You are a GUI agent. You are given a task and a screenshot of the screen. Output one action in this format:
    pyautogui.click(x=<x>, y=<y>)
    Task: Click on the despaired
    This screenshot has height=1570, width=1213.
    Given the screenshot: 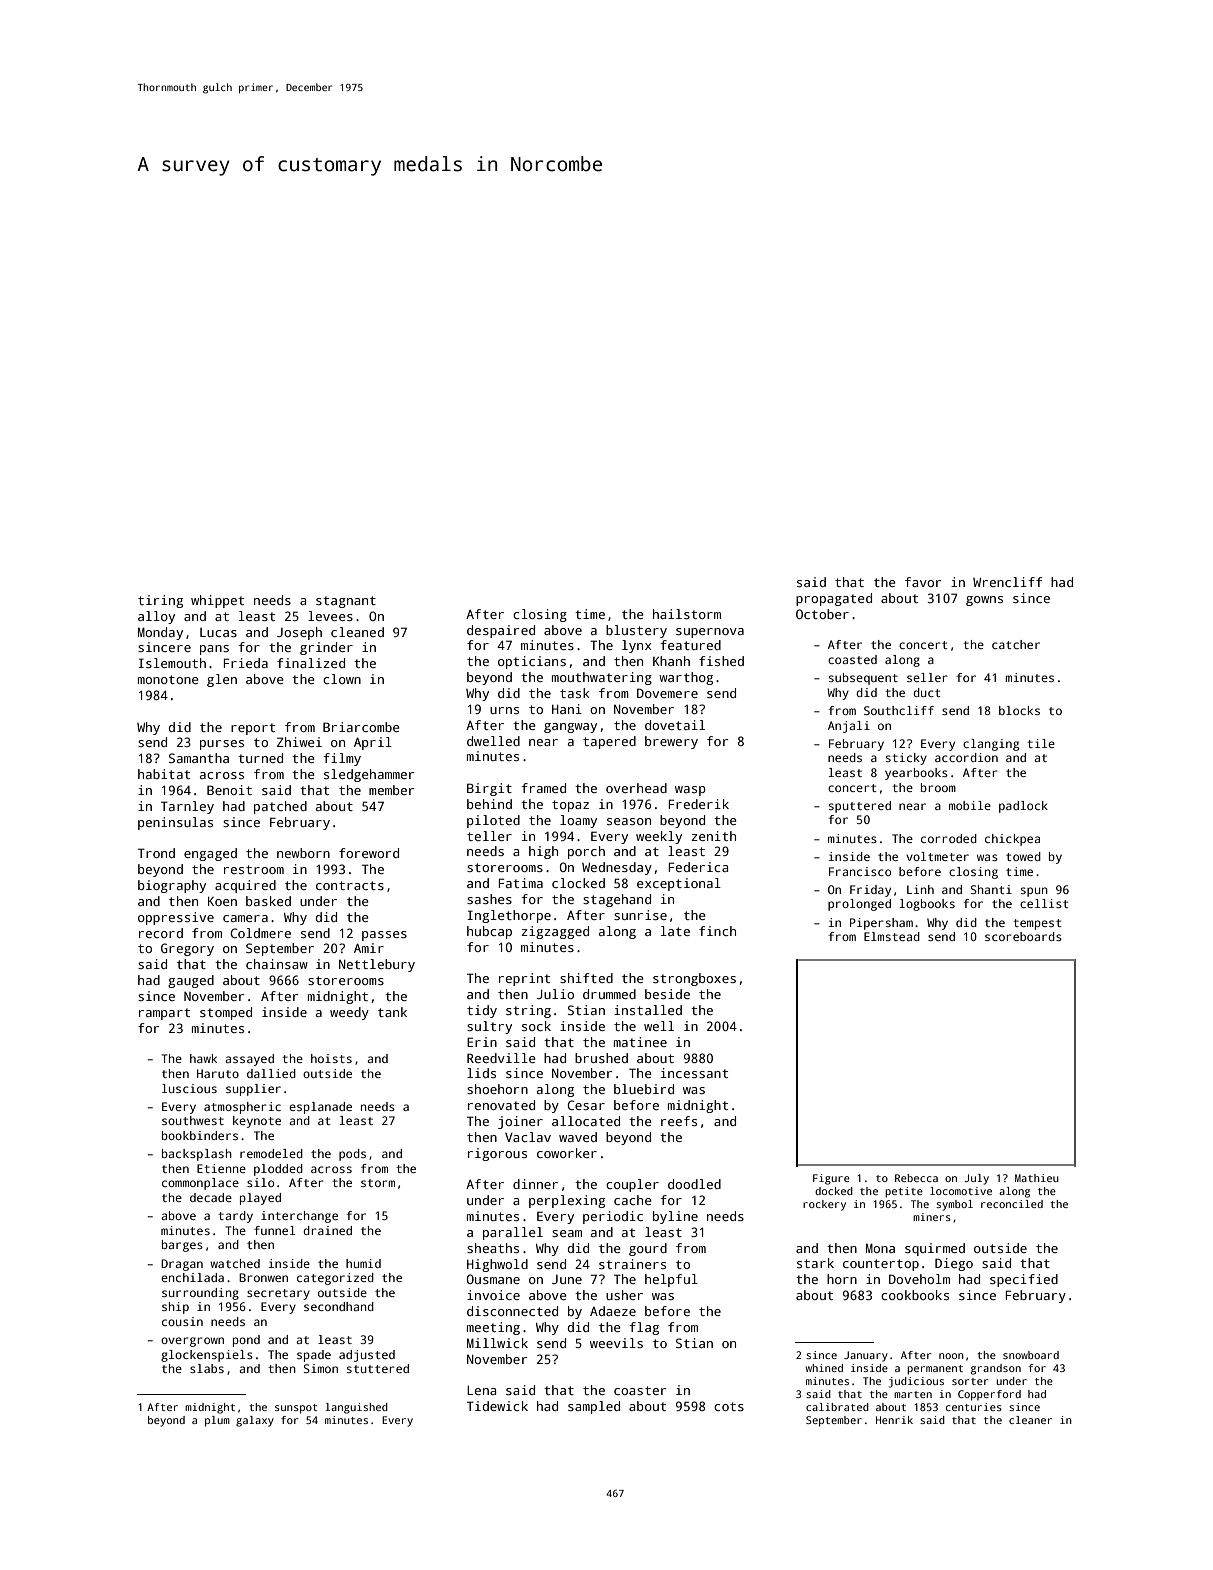 What is the action you would take?
    pyautogui.click(x=501, y=631)
